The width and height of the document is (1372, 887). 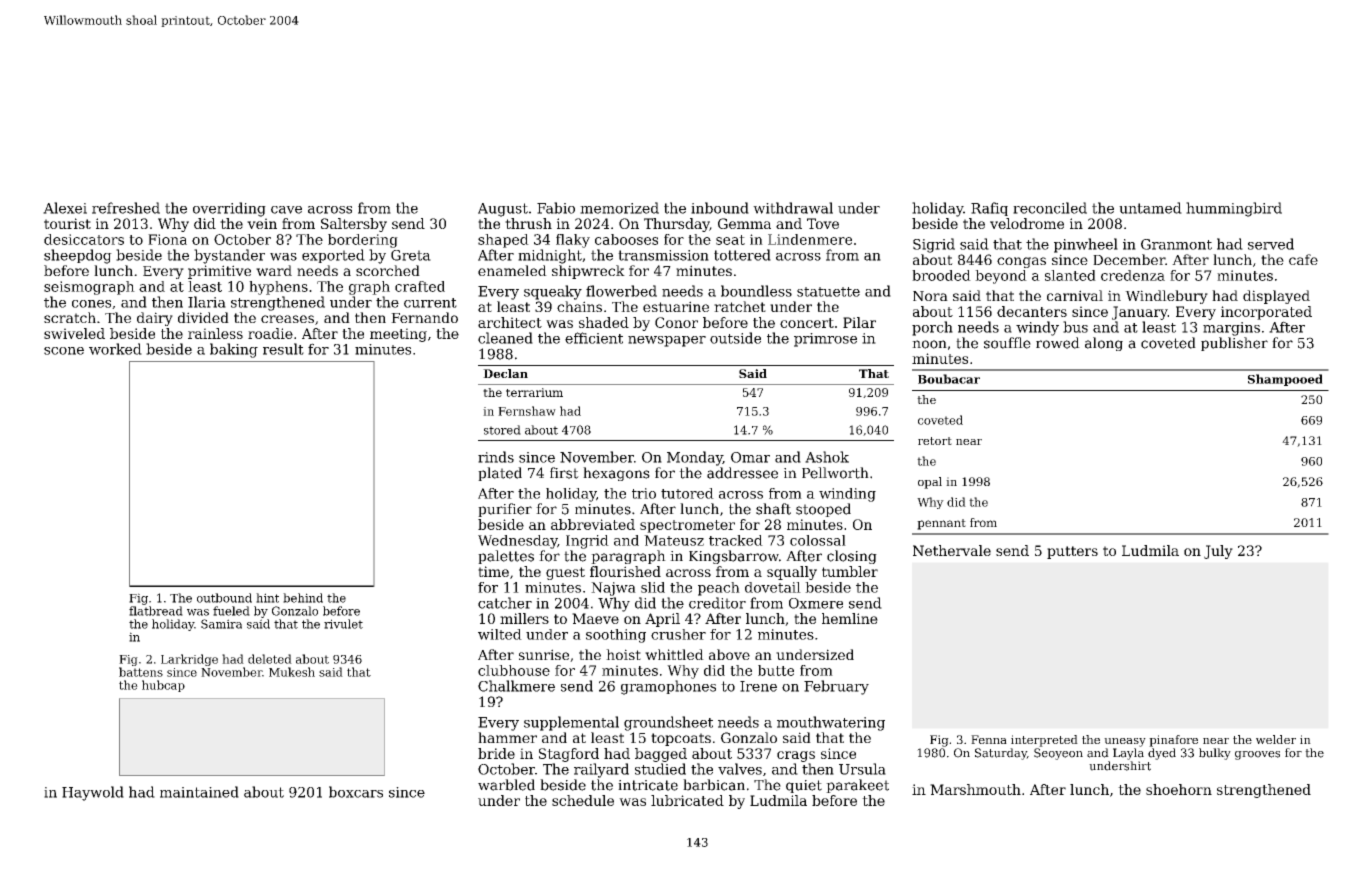 I want to click on plated, so click(x=500, y=474).
